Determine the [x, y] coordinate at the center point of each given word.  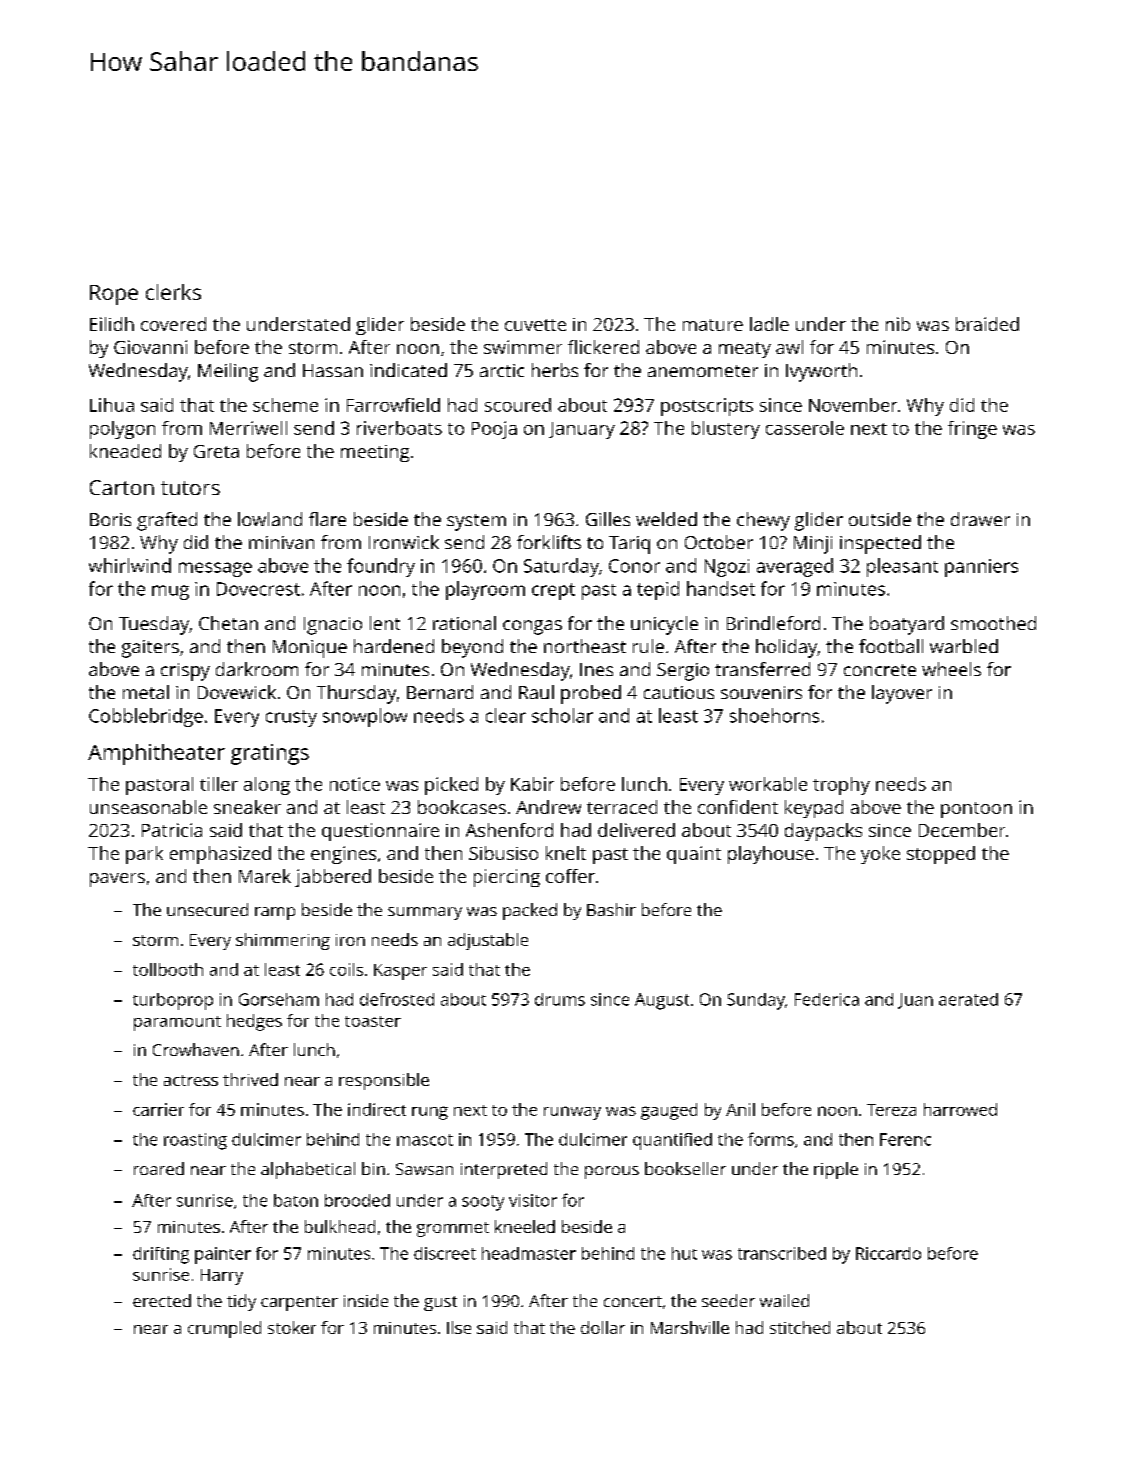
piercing [507, 878]
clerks [173, 292]
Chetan [228, 623]
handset [721, 588]
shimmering [283, 941]
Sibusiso [503, 853]
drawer [980, 519]
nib [898, 324]
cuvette [535, 325]
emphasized [220, 855]
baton [296, 1200]
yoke [880, 855]
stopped [941, 855]
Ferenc [905, 1139]
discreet [445, 1253]
